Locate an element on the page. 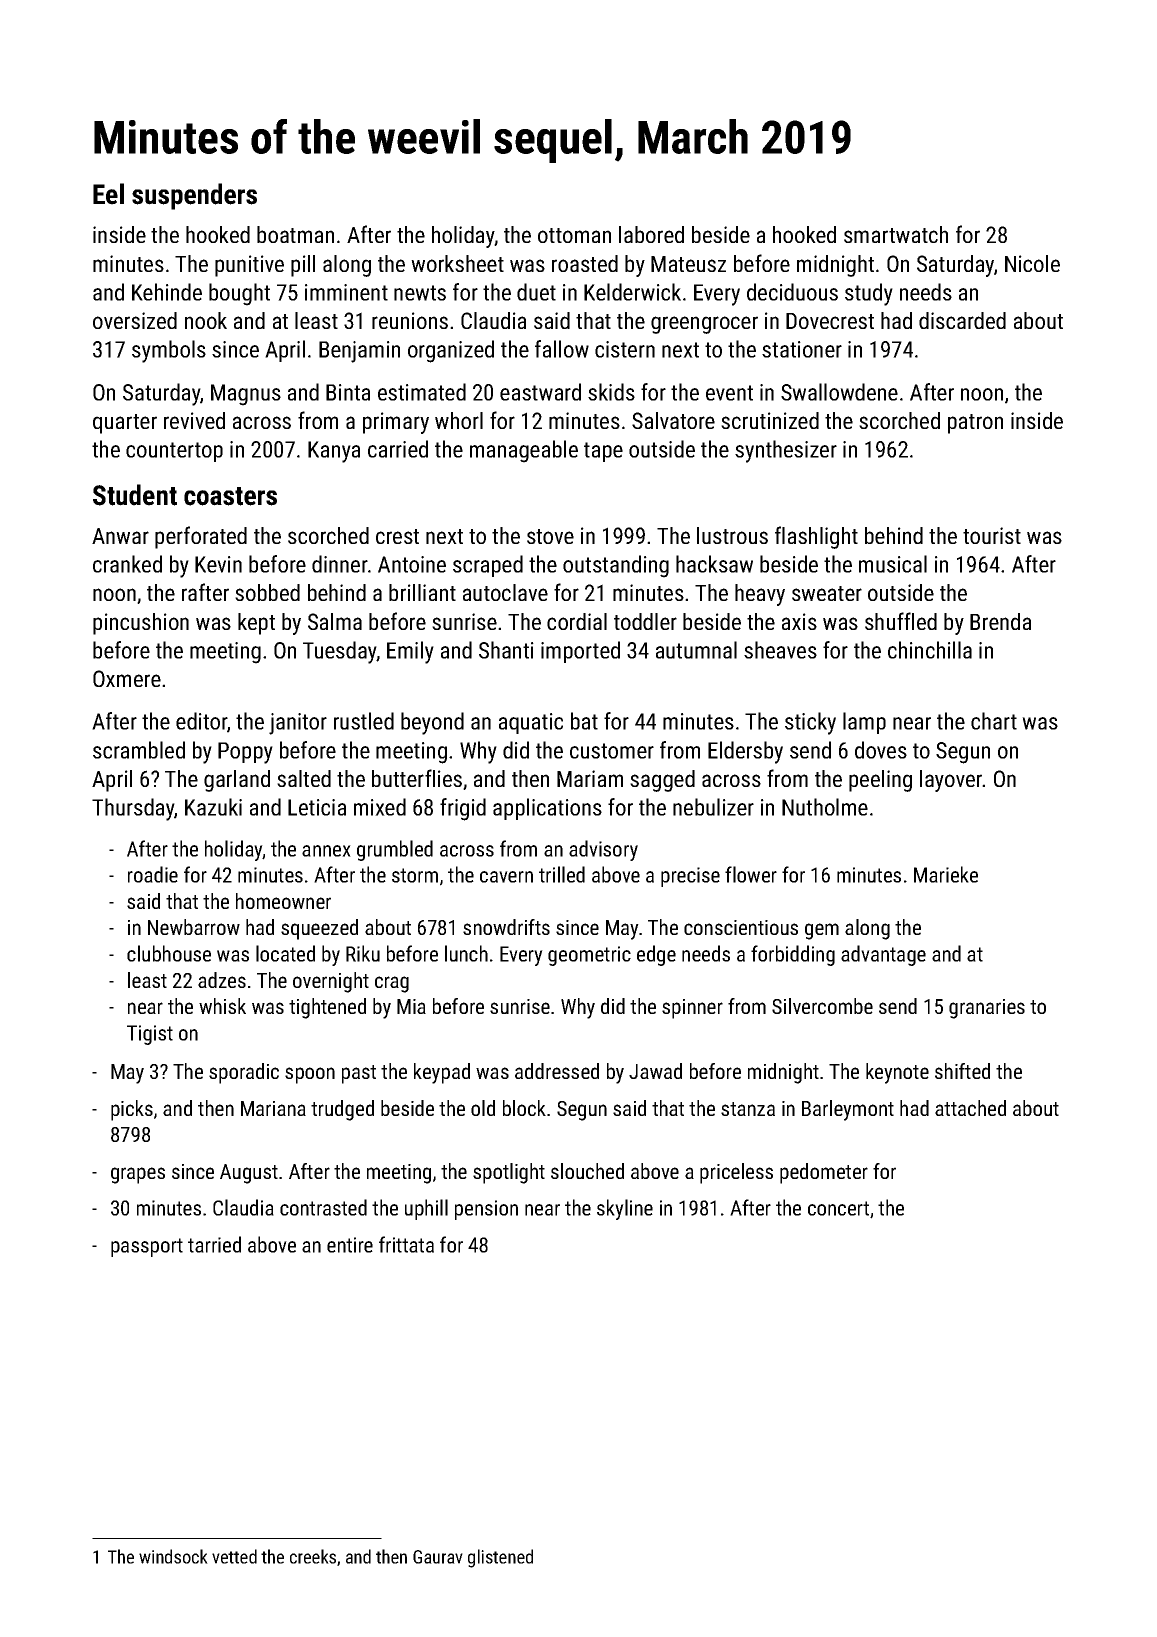 The image size is (1157, 1637). Tigist is located at coordinates (150, 1035).
